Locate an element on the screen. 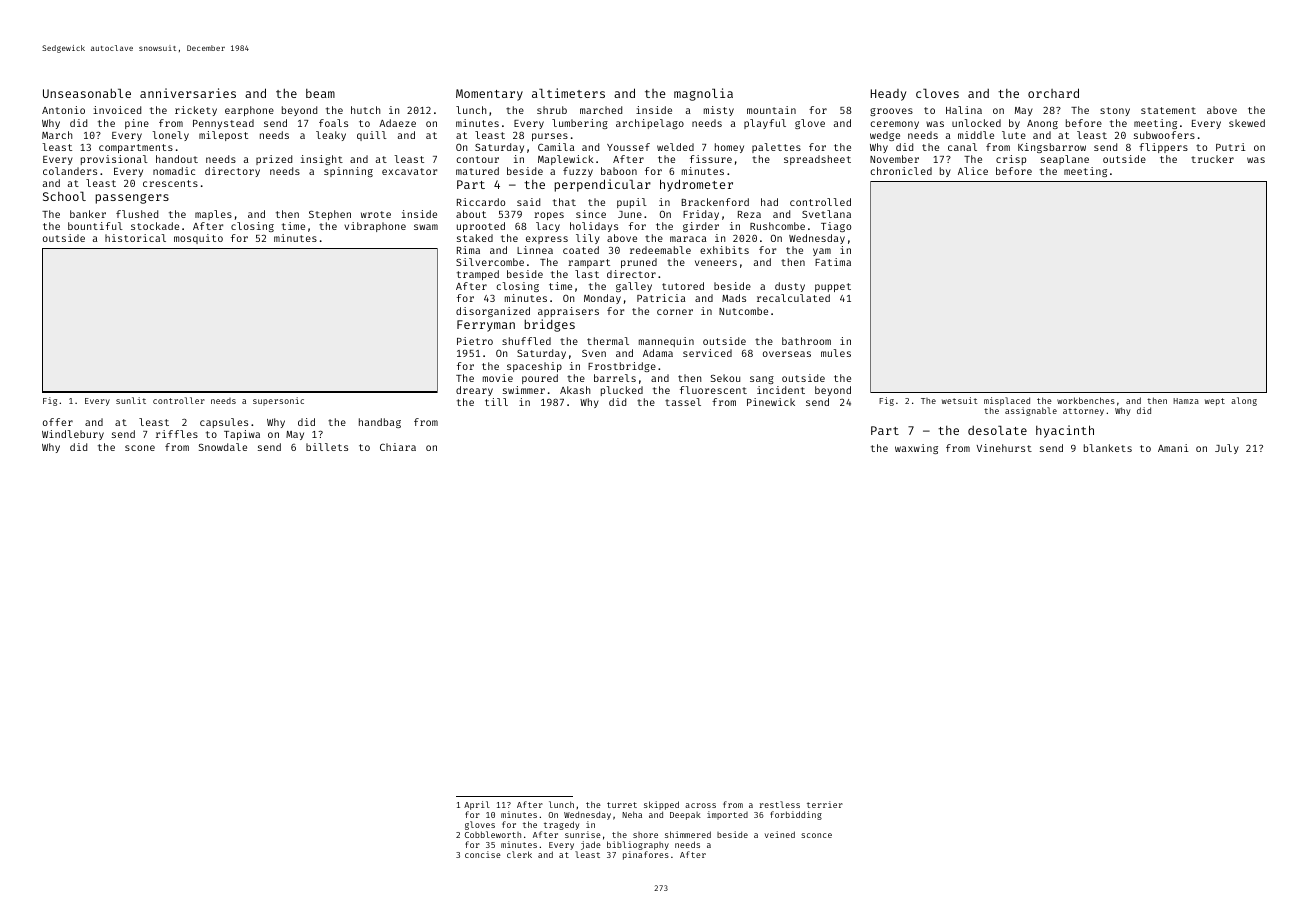 This screenshot has height=924, width=1308. Unseasonable is located at coordinates (87, 93).
